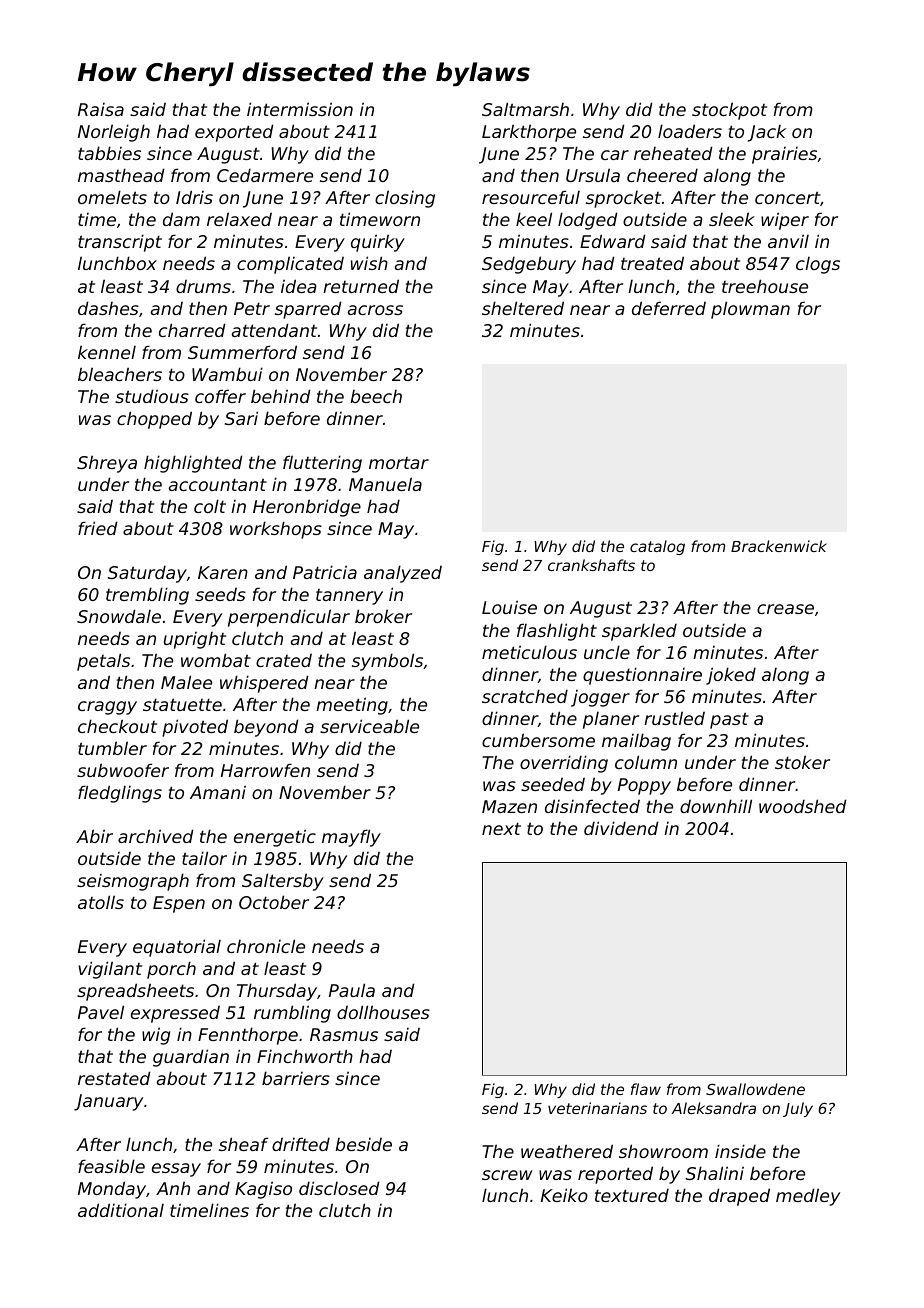 The width and height of the page is (924, 1308). What do you see at coordinates (266, 946) in the page?
I see `chronicle` at bounding box center [266, 946].
